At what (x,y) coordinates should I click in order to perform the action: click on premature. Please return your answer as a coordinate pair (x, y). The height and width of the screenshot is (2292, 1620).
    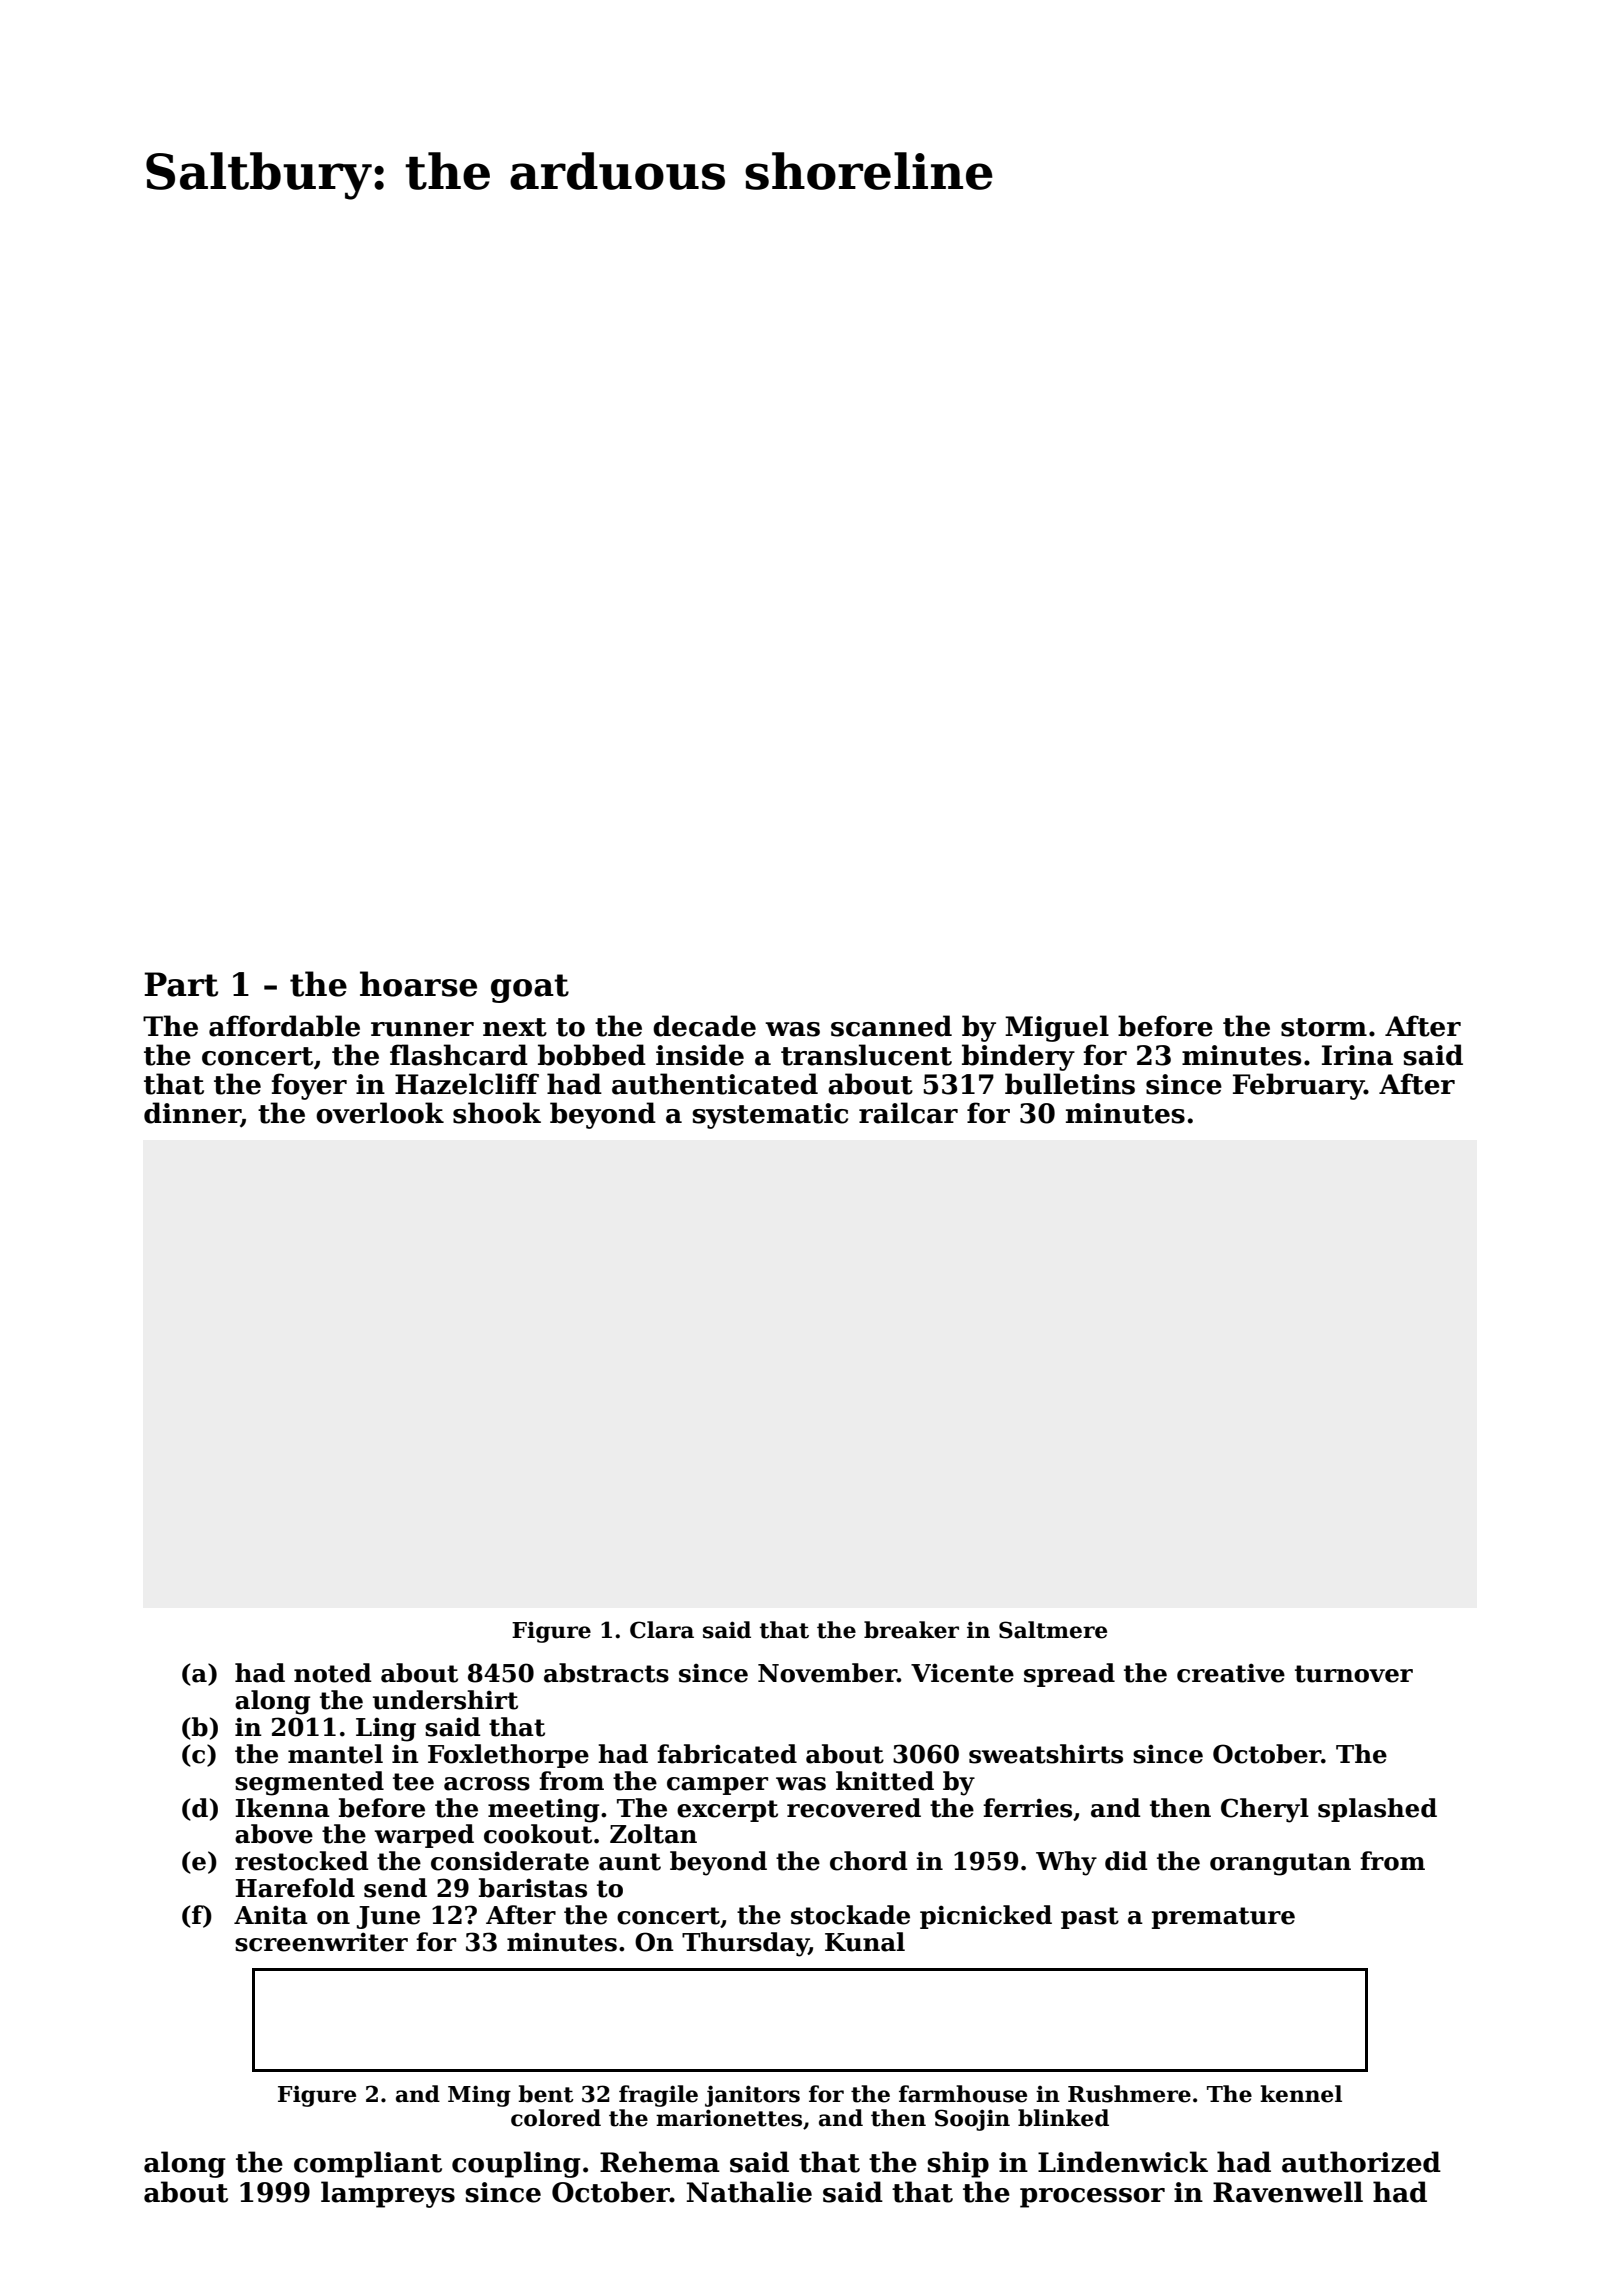
    Looking at the image, I should click on (1223, 1918).
